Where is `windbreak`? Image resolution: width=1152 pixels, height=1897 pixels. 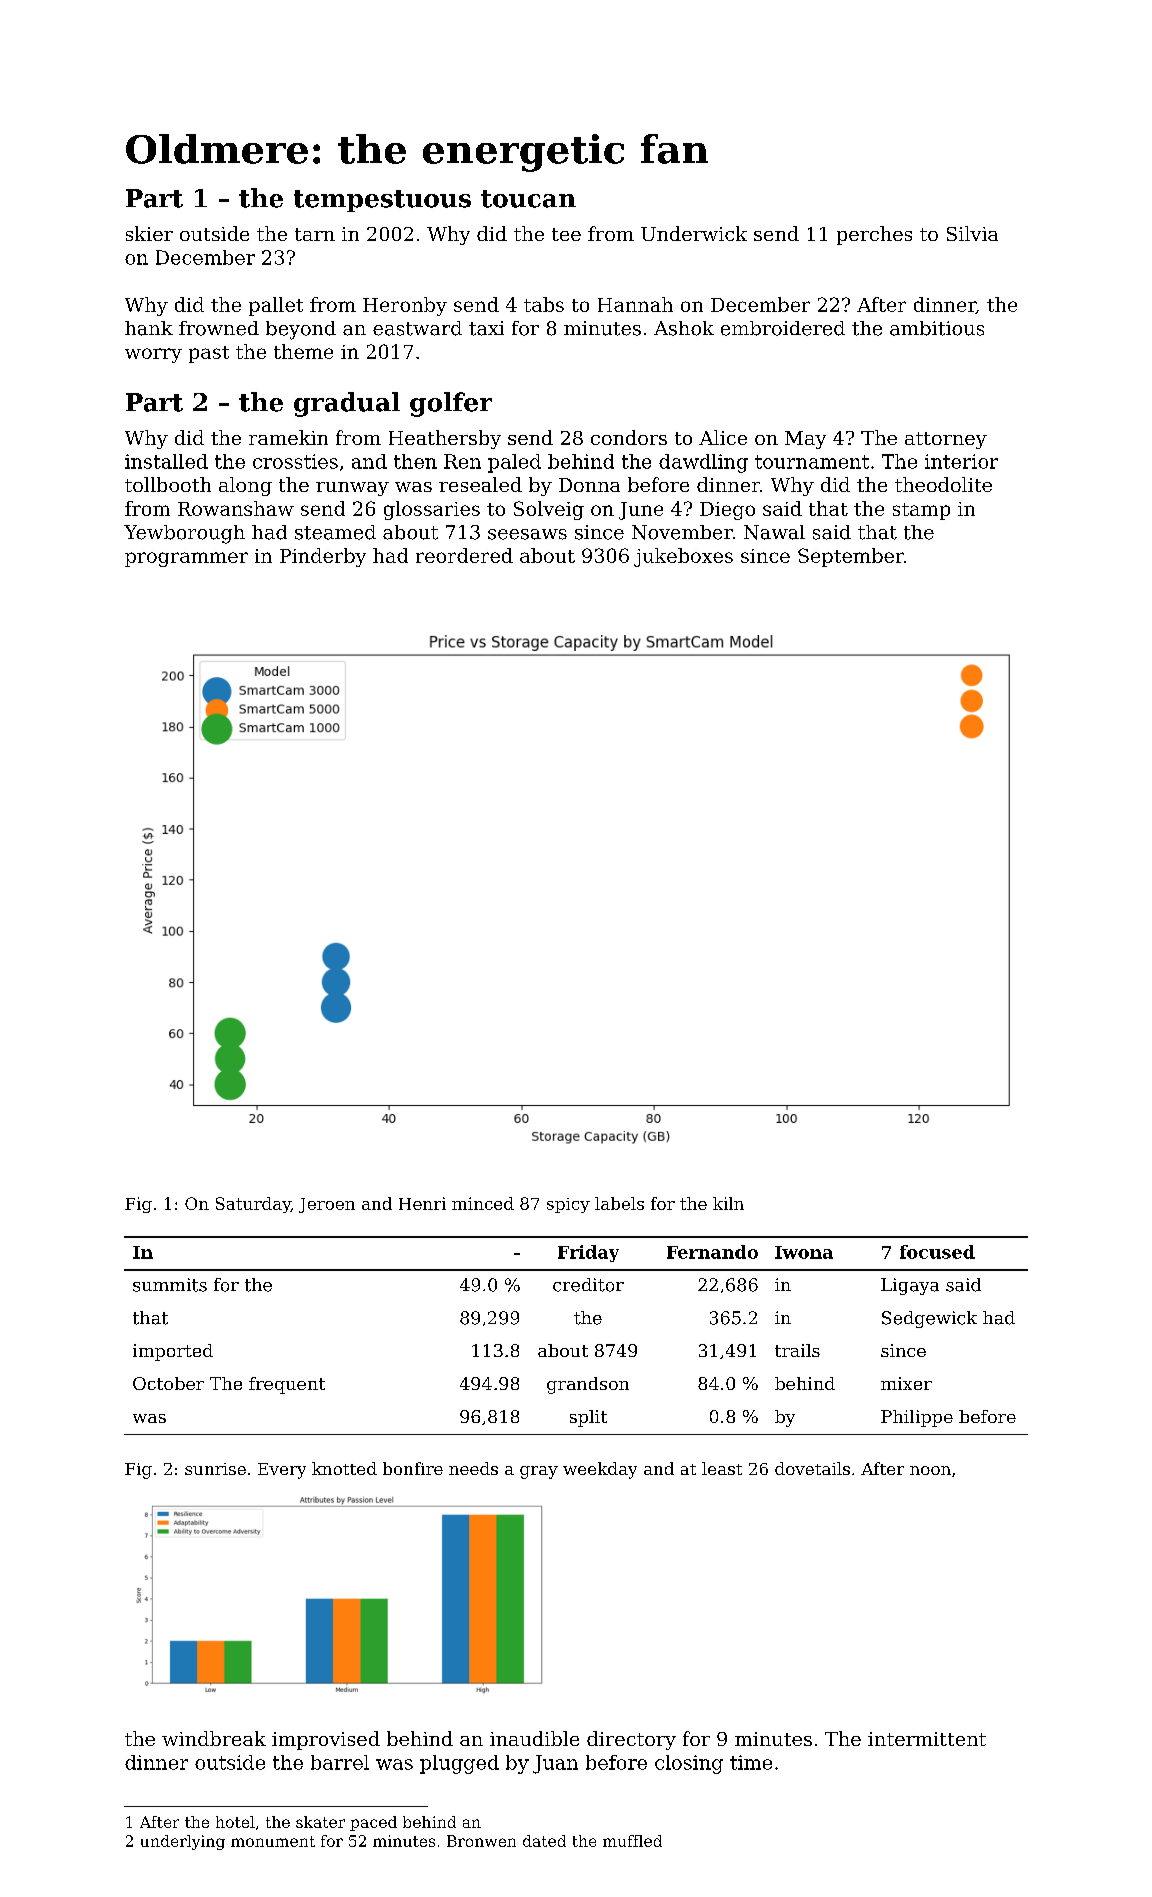 windbreak is located at coordinates (214, 1738).
